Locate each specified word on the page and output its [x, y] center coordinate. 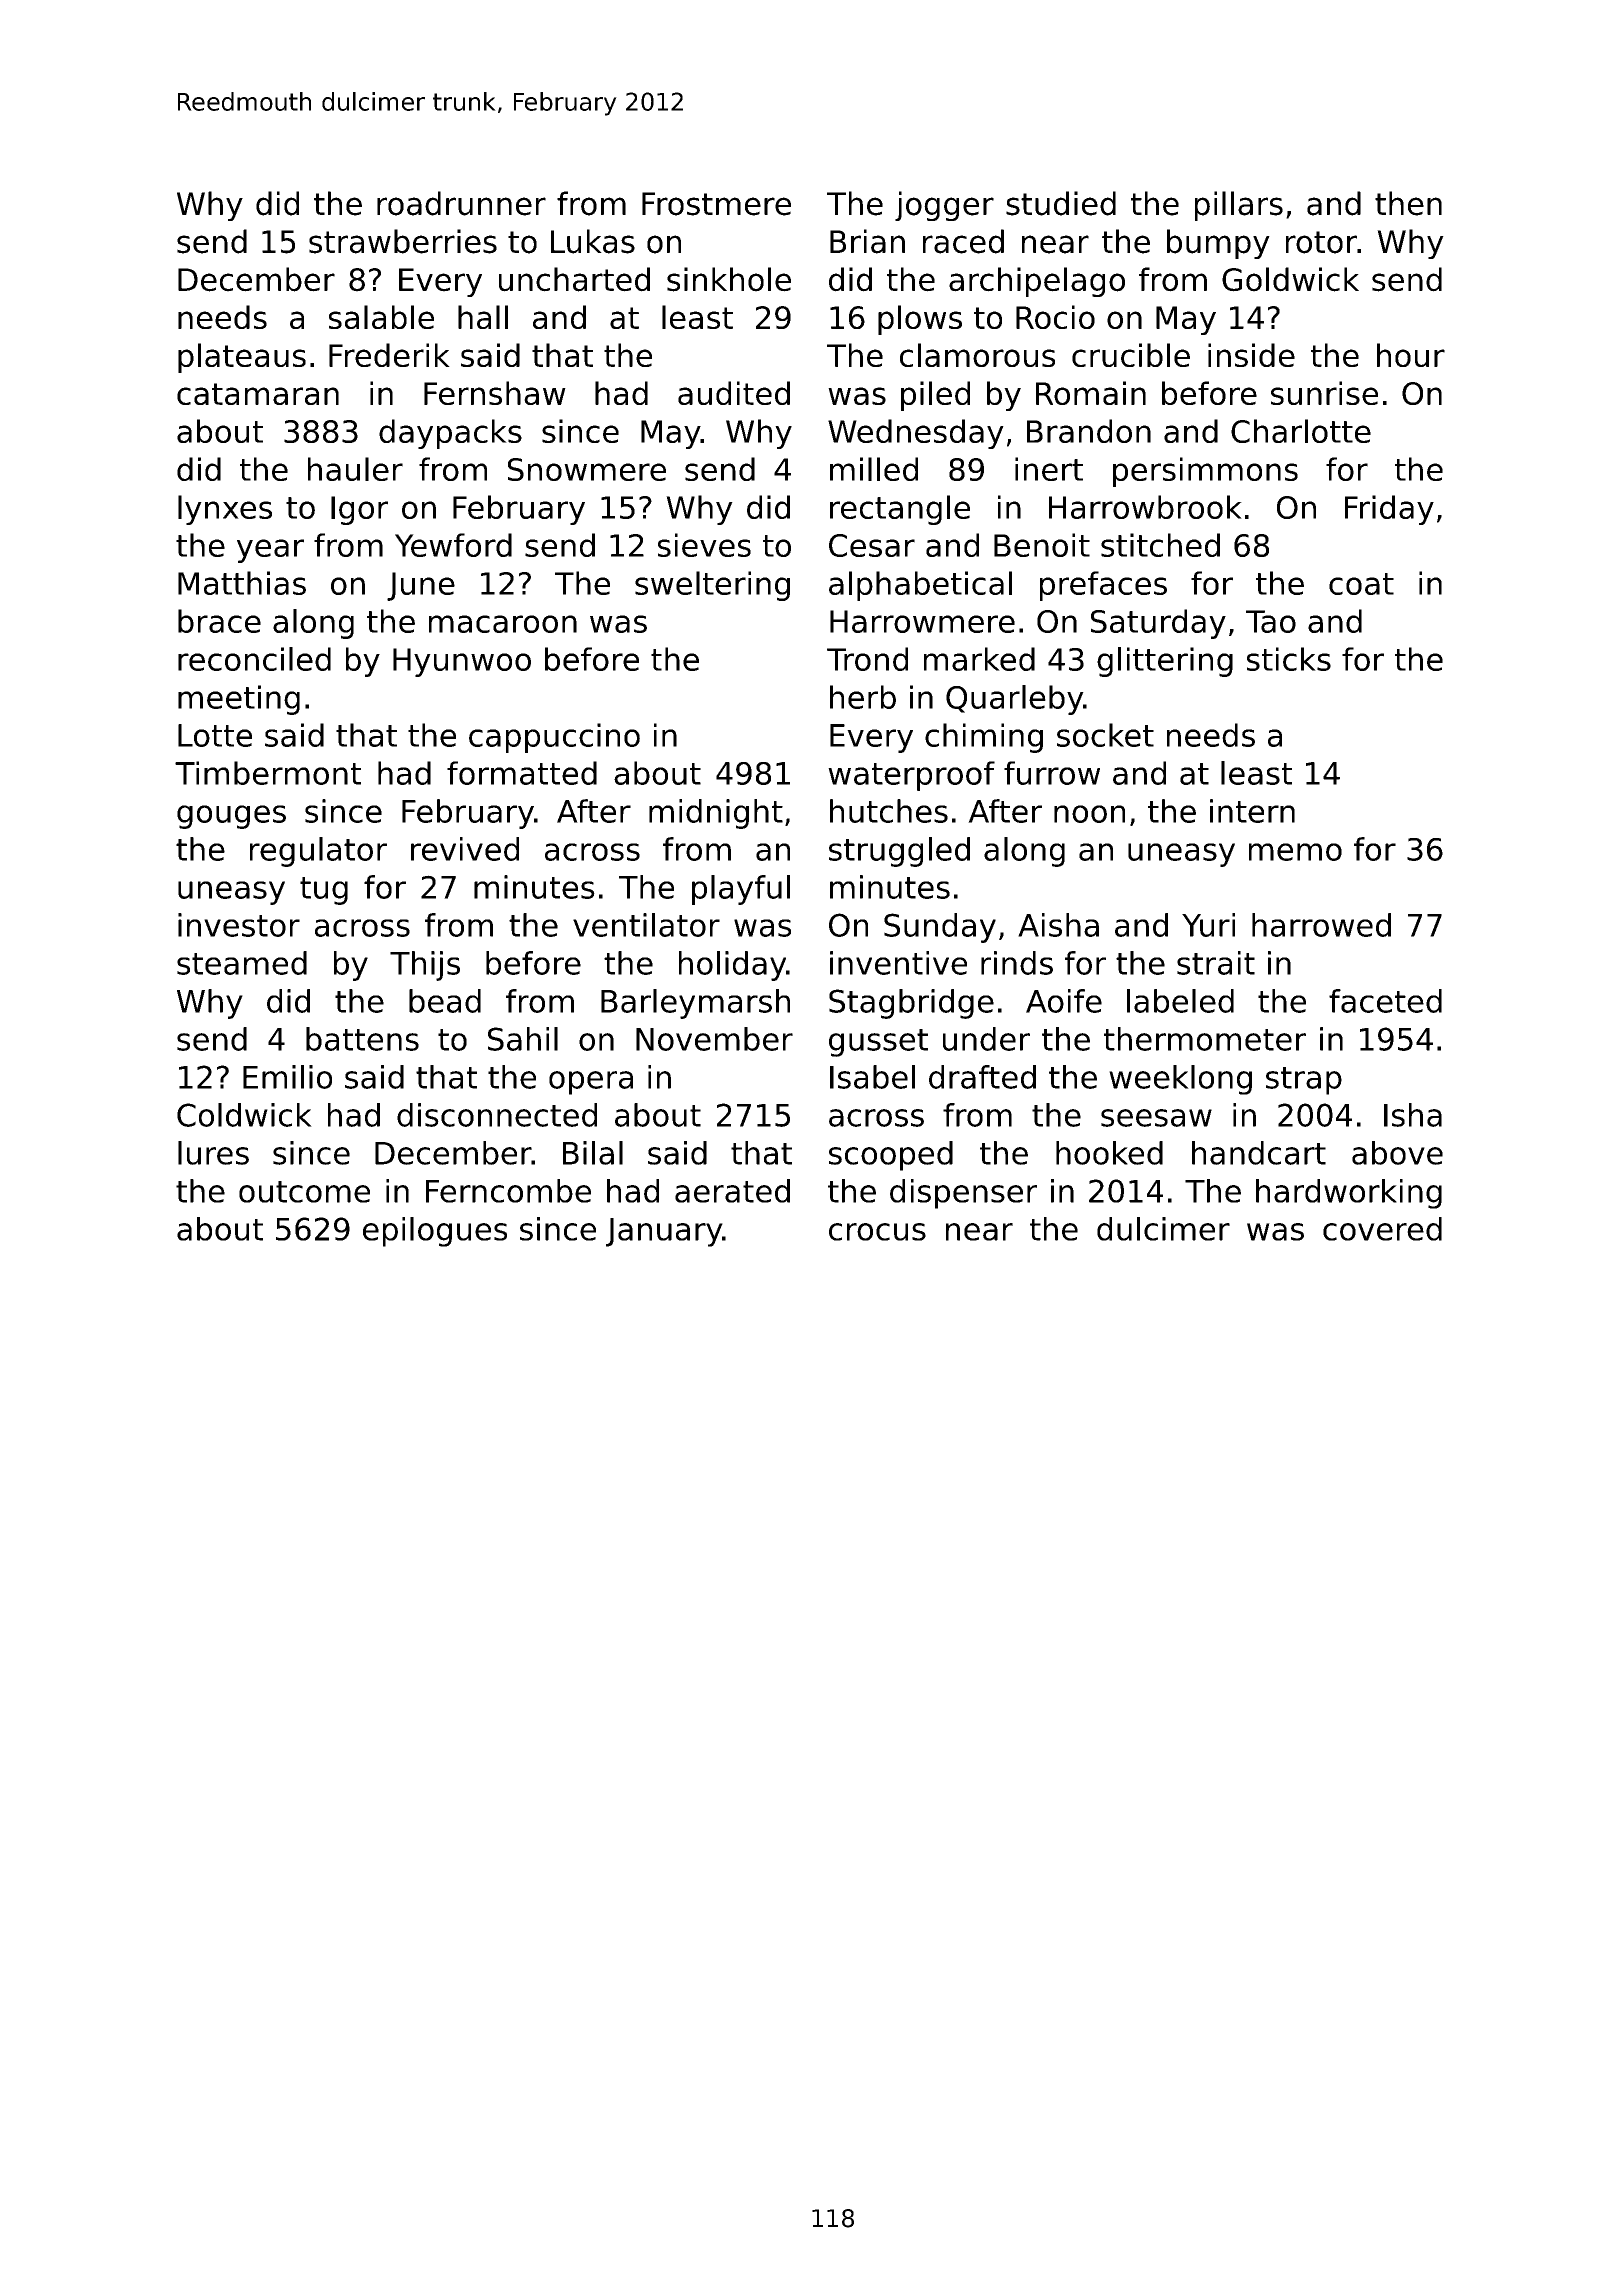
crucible [1131, 355]
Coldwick [244, 1115]
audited [734, 393]
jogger [944, 206]
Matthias [242, 583]
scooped [891, 1156]
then [1408, 203]
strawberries [403, 241]
